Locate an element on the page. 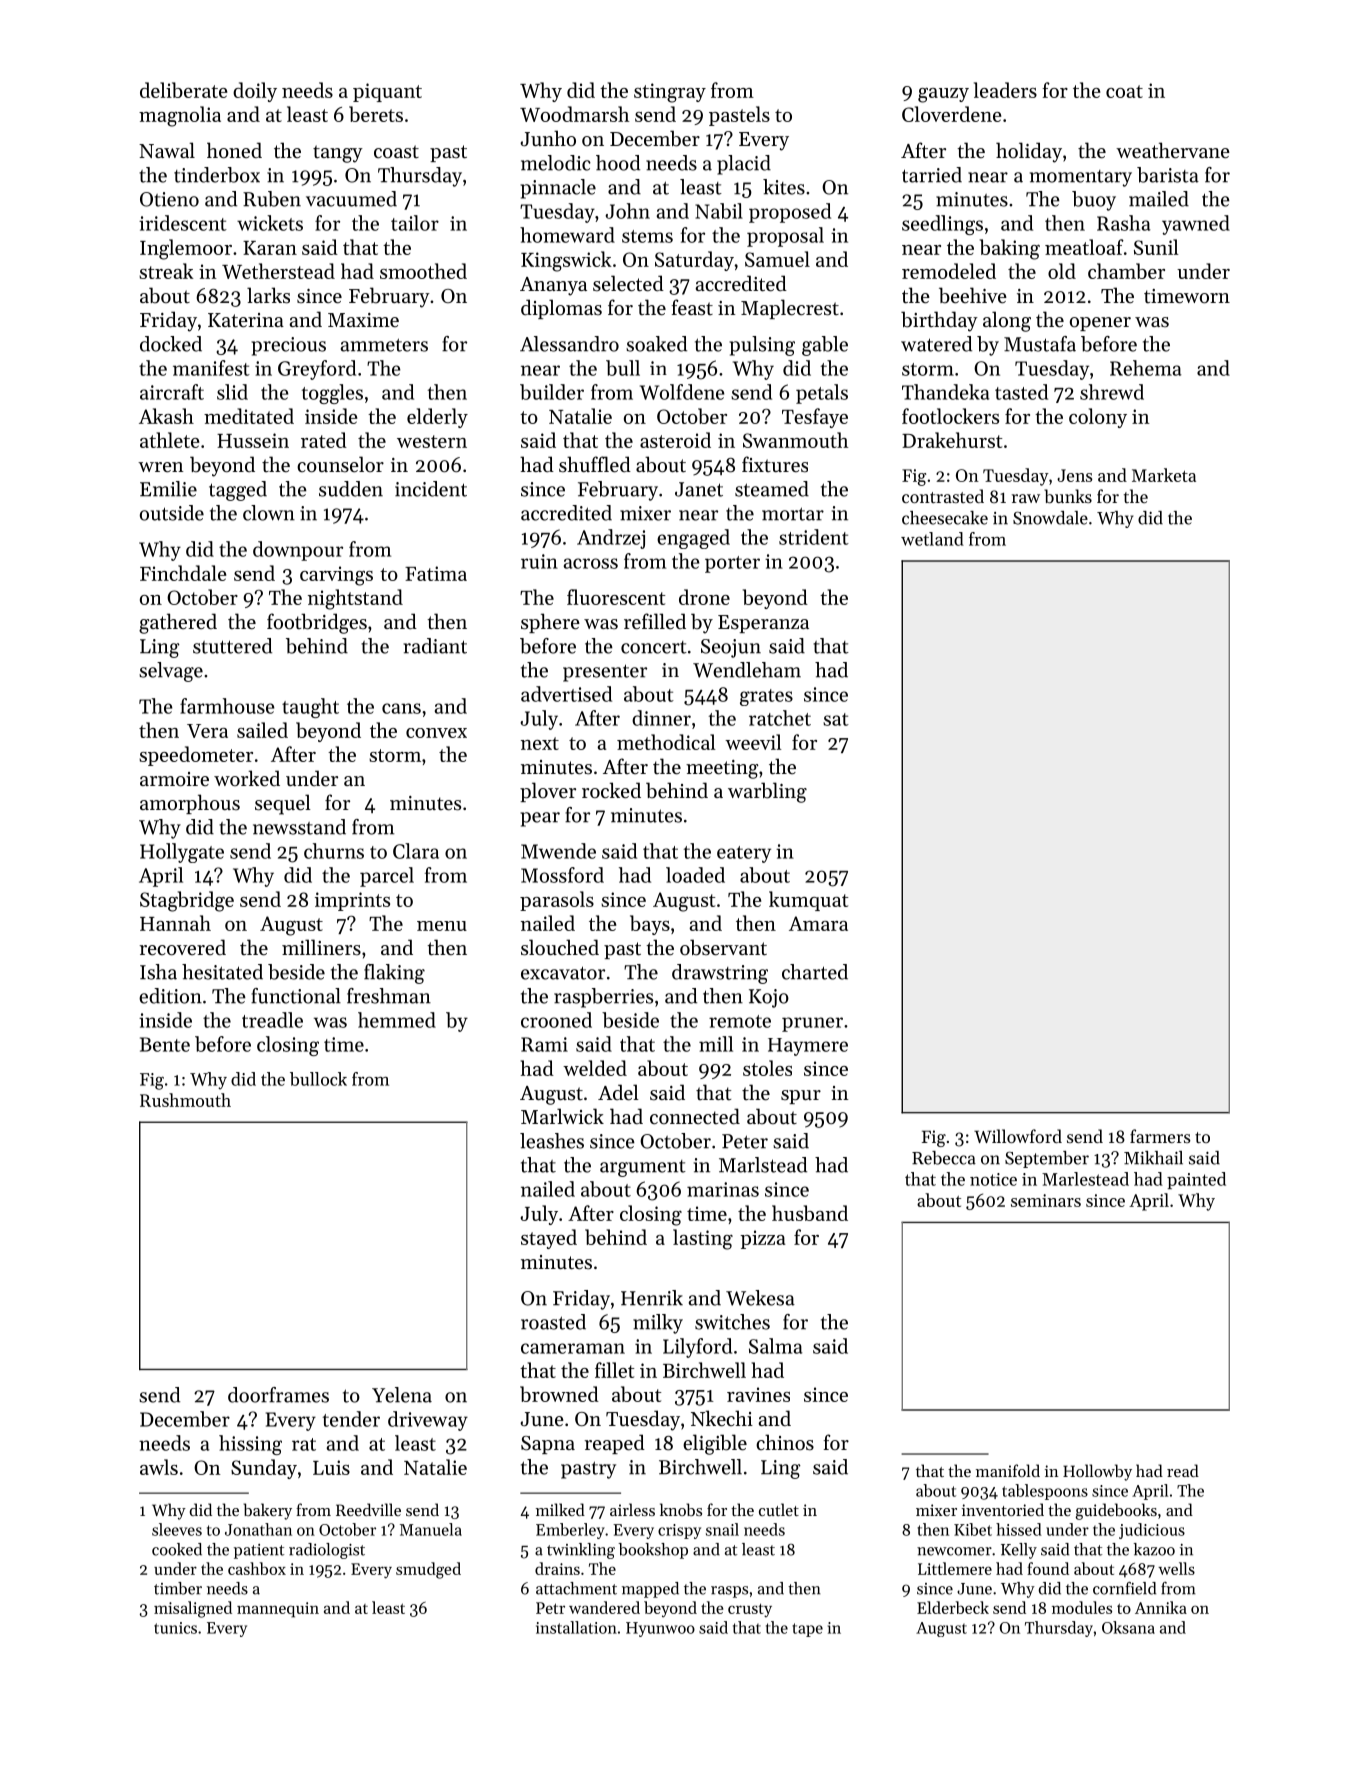 This document has width=1369, height=1771. Amara is located at coordinates (818, 923).
